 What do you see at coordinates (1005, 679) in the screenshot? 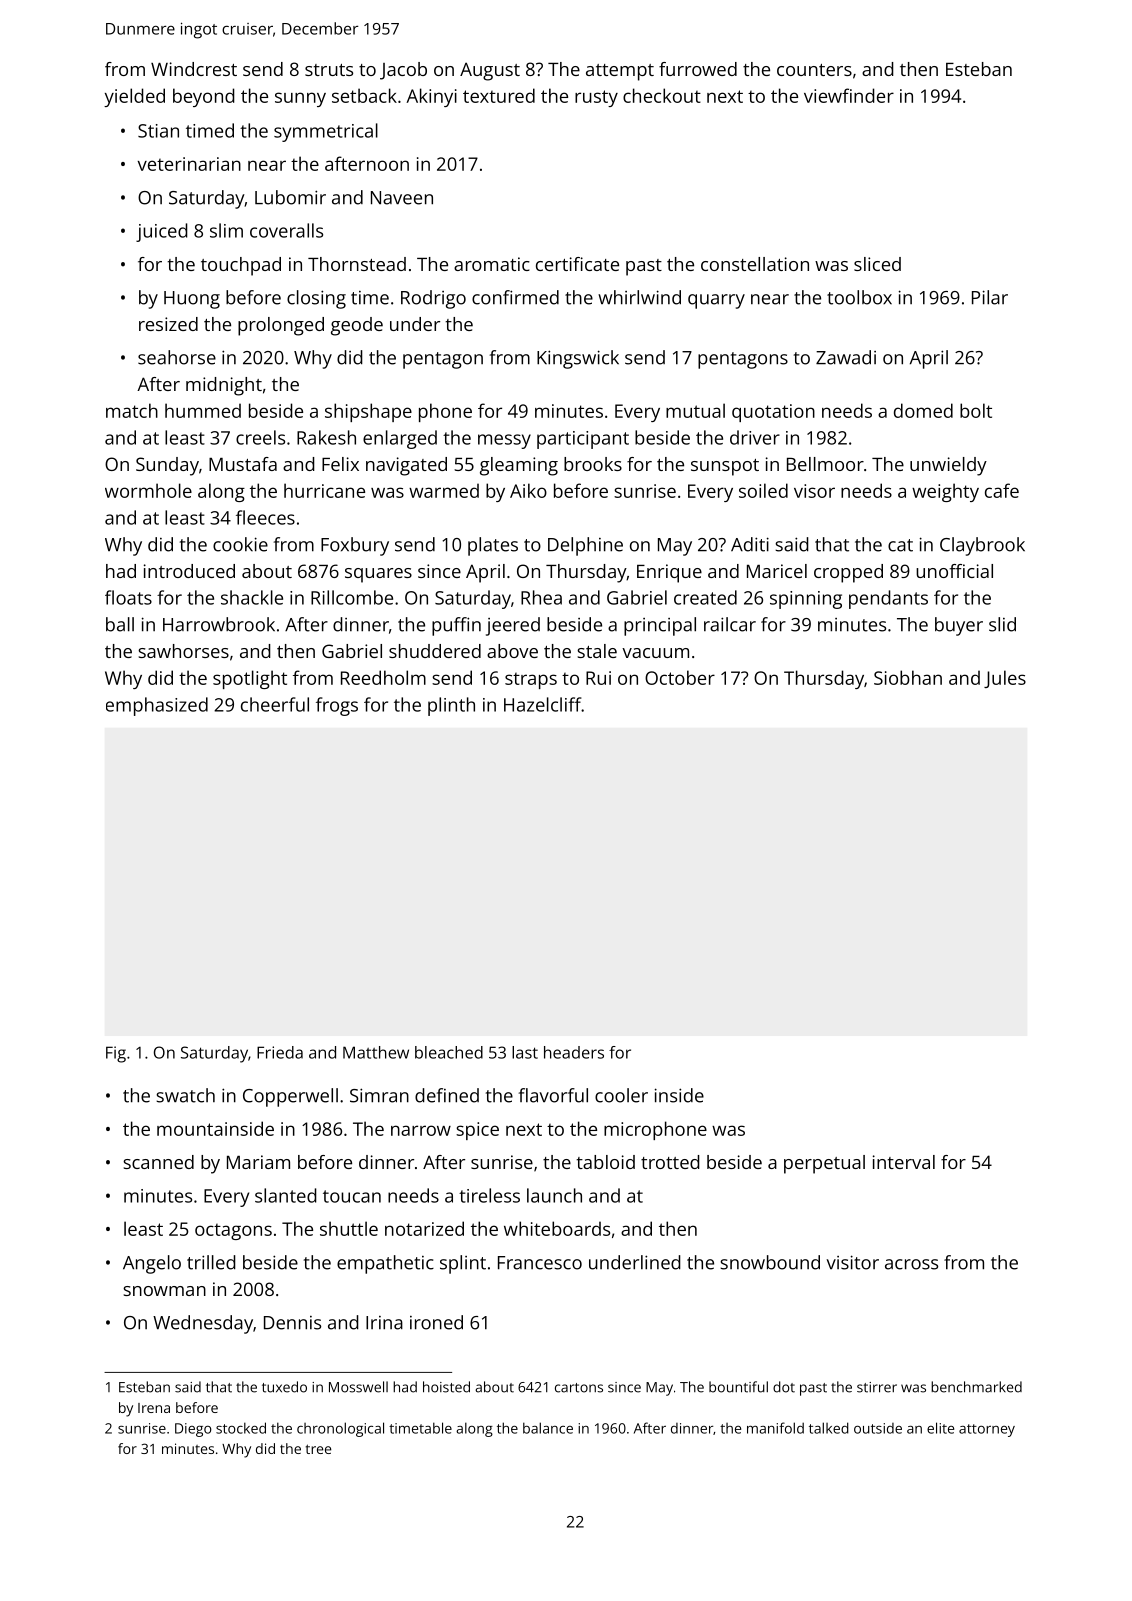
I see `Jules` at bounding box center [1005, 679].
